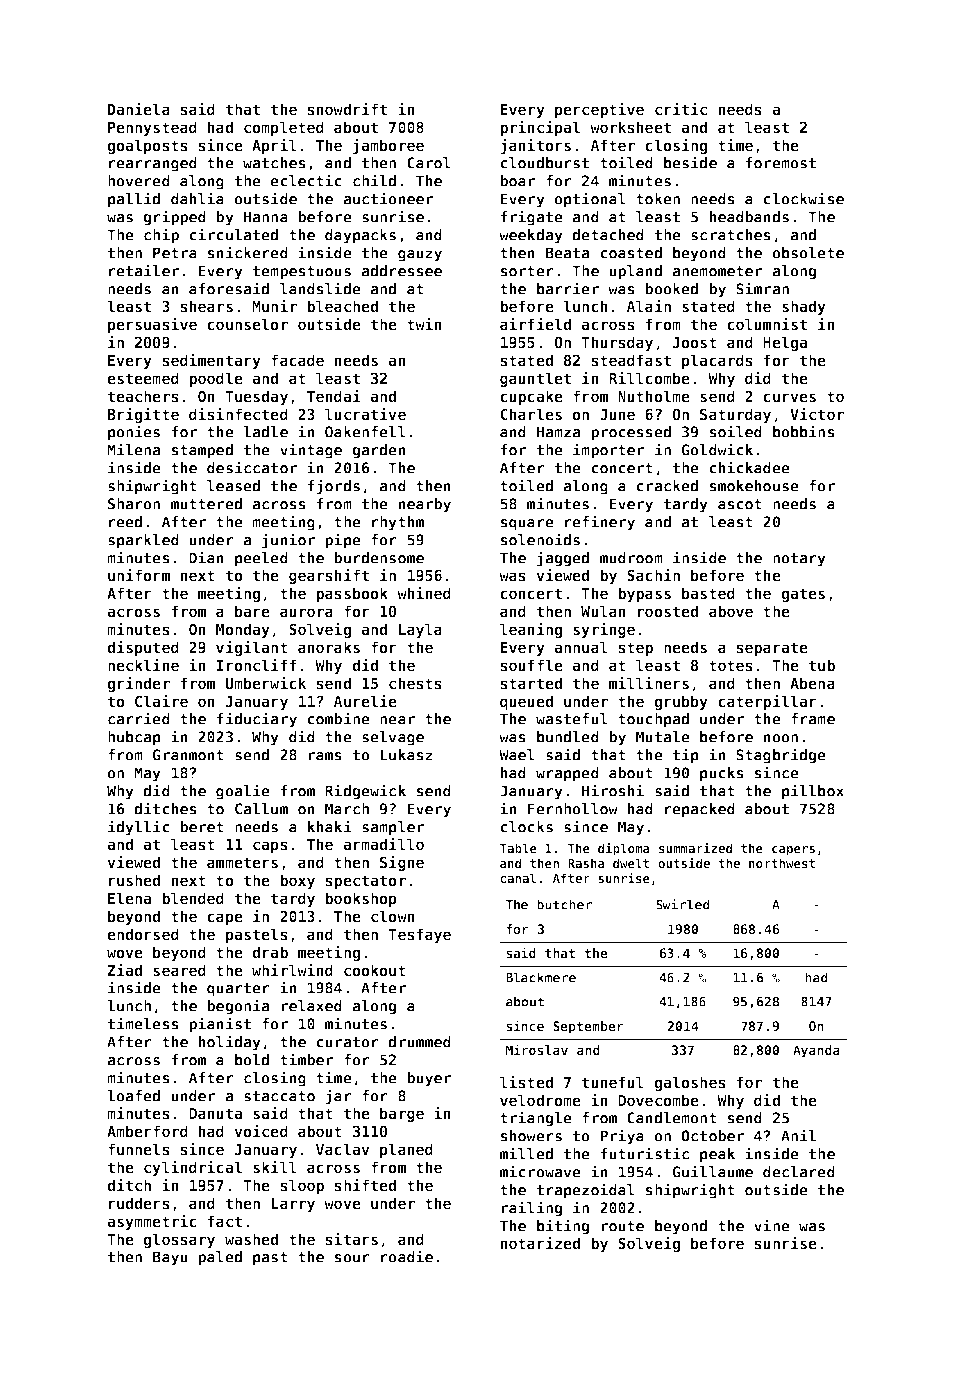 This image has height=1381, width=954. Describe the element at coordinates (535, 324) in the image. I see `airfield` at that location.
